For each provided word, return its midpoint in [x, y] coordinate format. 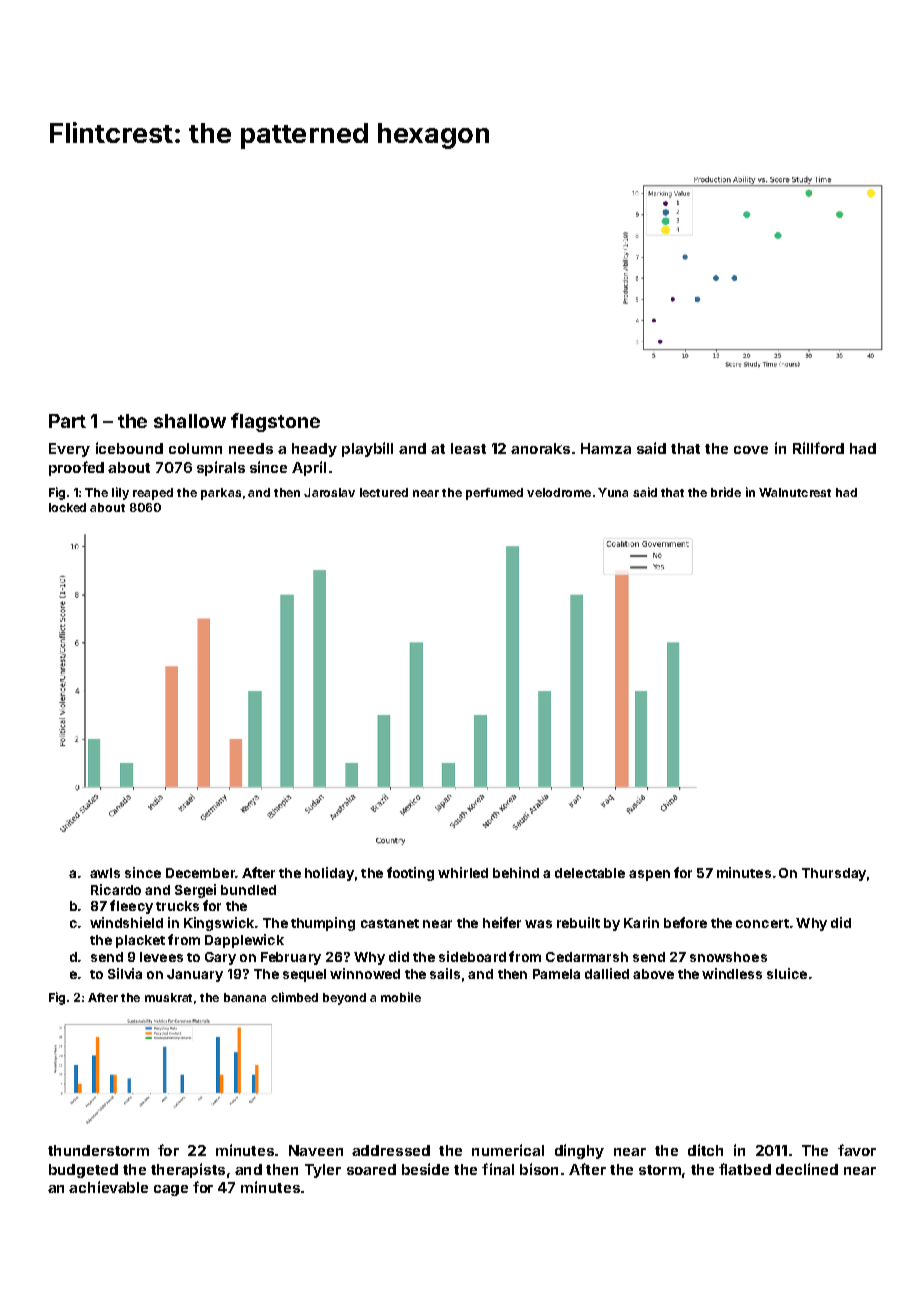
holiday [329, 874]
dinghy [579, 1151]
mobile [401, 997]
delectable [590, 873]
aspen [649, 875]
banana [245, 997]
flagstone [275, 422]
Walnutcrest [795, 492]
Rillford [818, 448]
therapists [188, 1170]
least [468, 448]
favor [857, 1150]
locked [67, 507]
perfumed [494, 494]
